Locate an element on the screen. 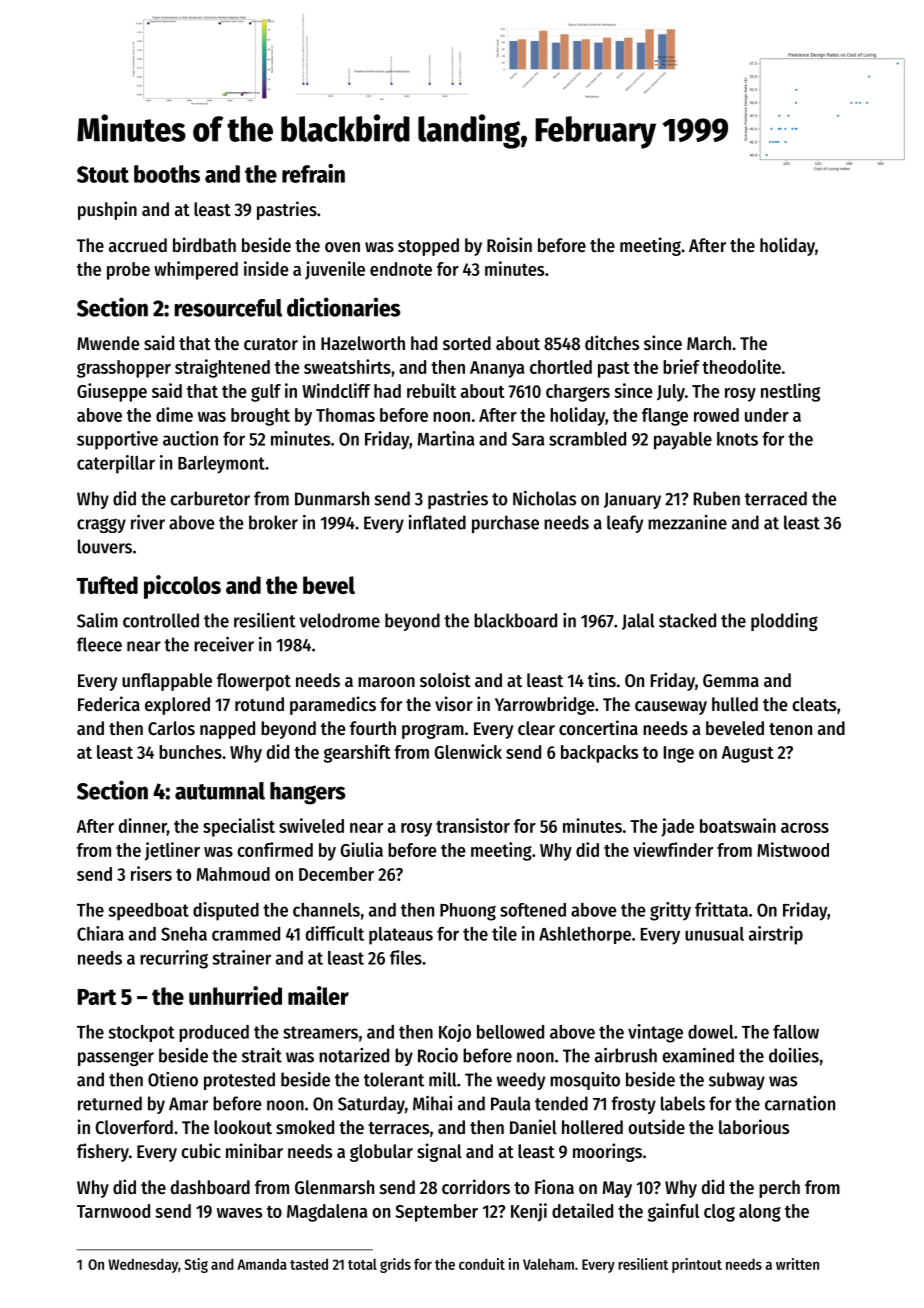 The width and height of the screenshot is (924, 1308). Valeham is located at coordinates (548, 1264).
